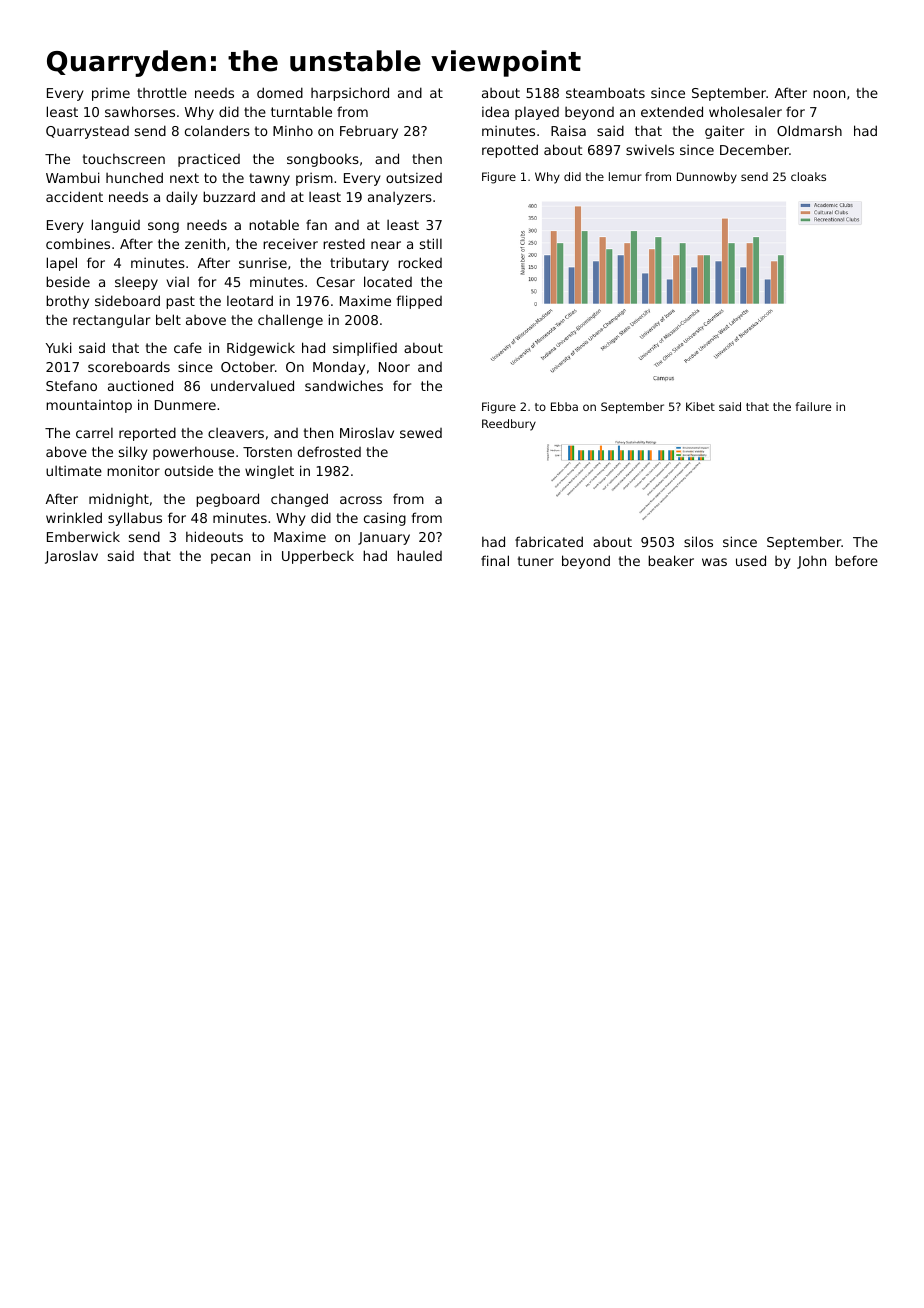 The width and height of the page is (924, 1308). I want to click on noon, so click(829, 94).
